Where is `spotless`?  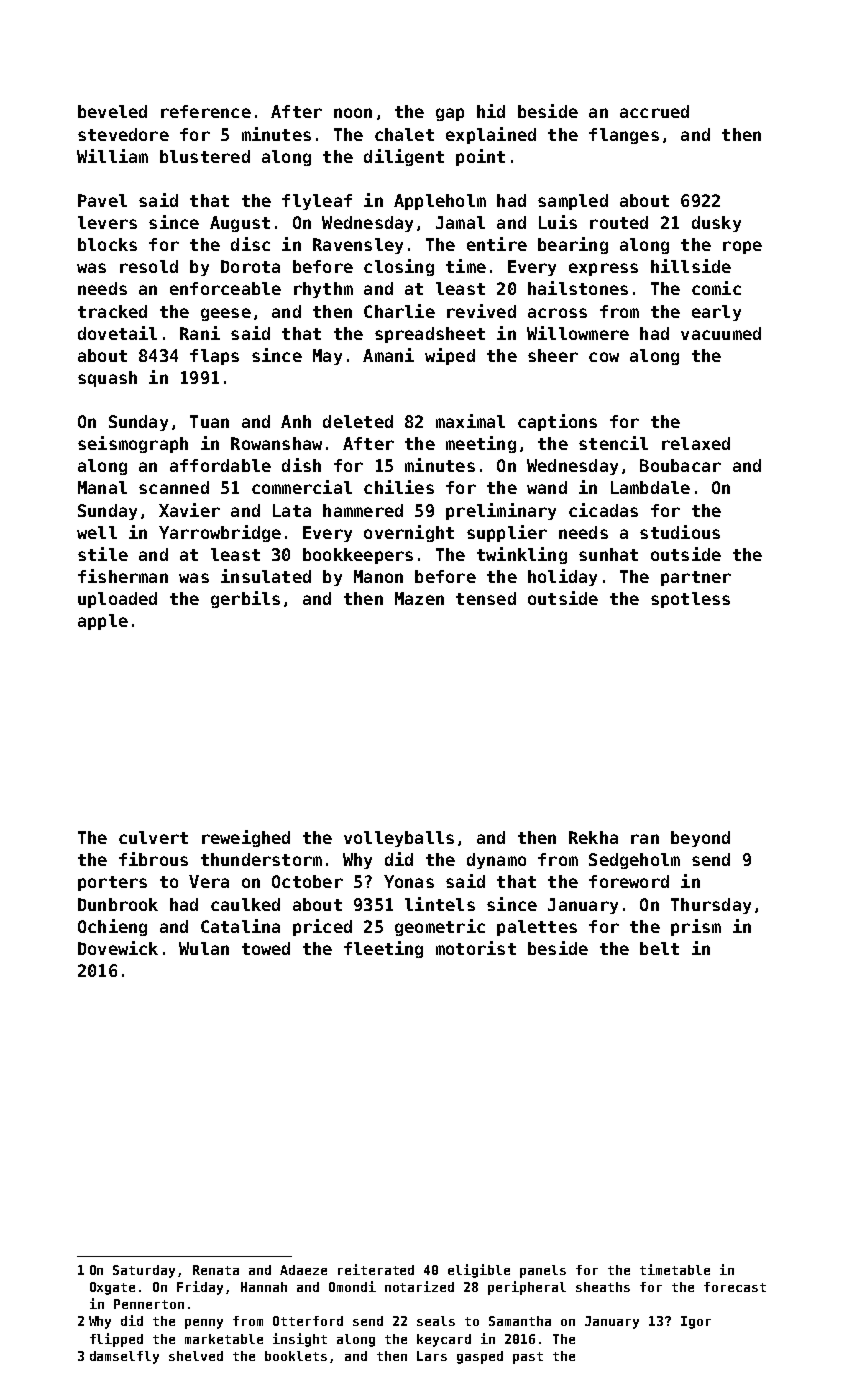
spotless is located at coordinates (690, 600).
